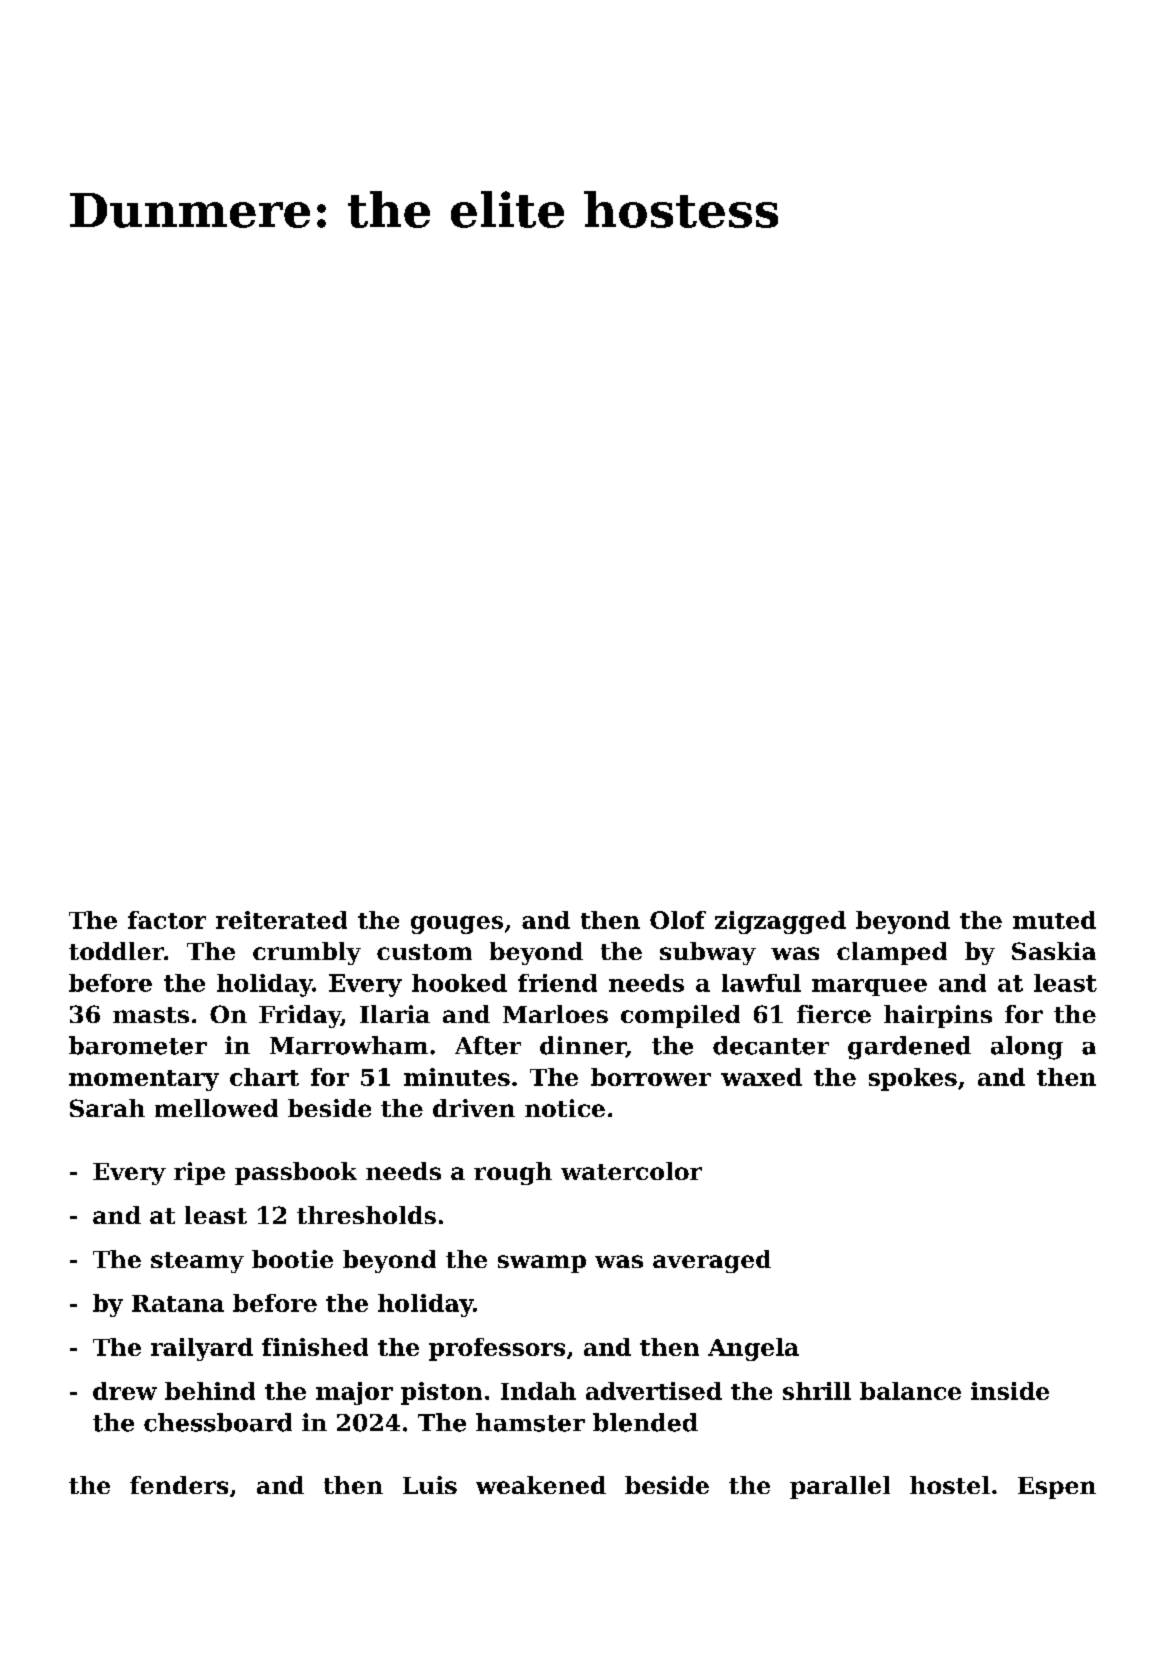 The height and width of the screenshot is (1654, 1165). Describe the element at coordinates (264, 1077) in the screenshot. I see `chart` at that location.
